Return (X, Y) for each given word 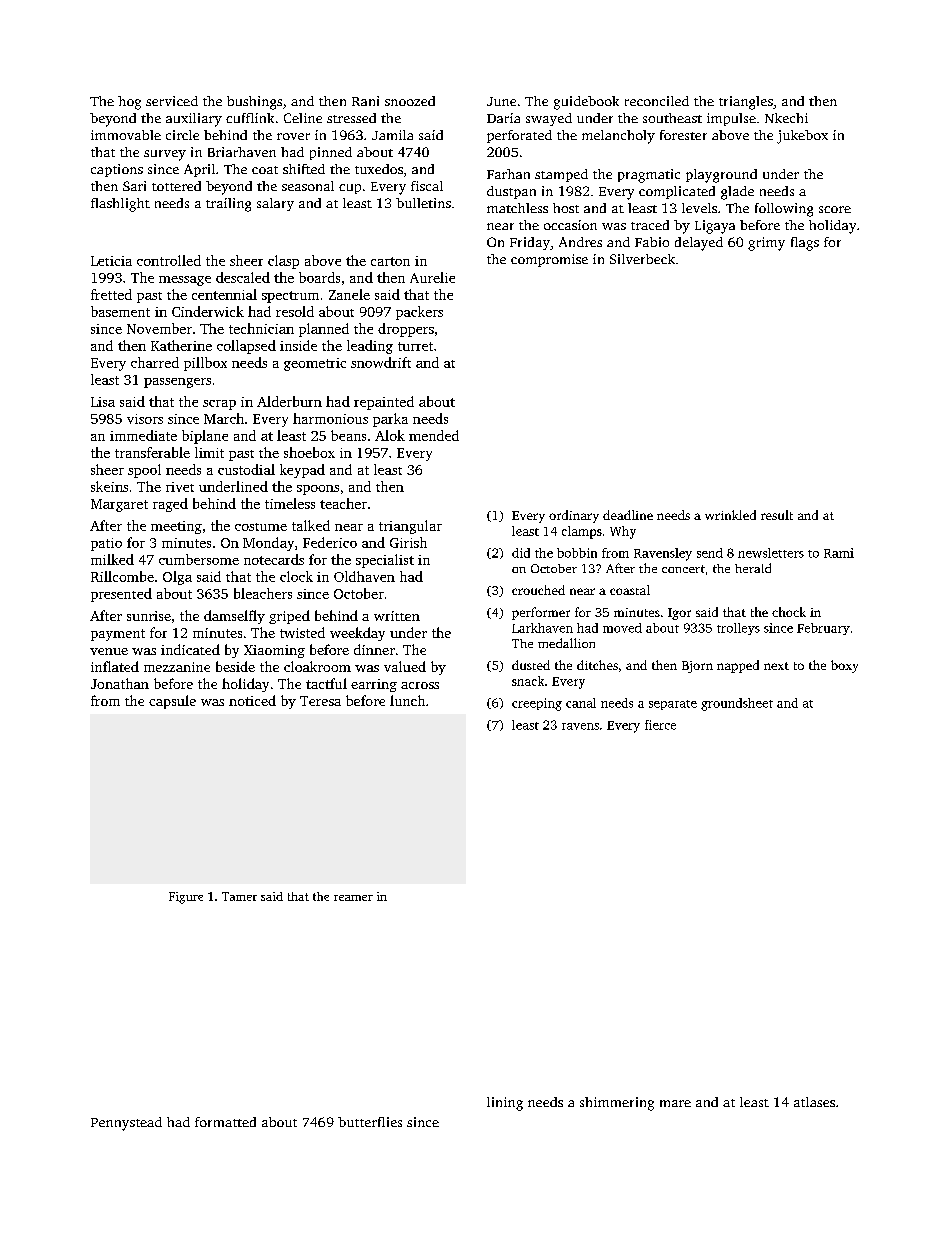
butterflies (370, 1122)
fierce (660, 725)
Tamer (239, 896)
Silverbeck (642, 259)
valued (405, 666)
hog (129, 103)
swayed (549, 119)
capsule (172, 702)
